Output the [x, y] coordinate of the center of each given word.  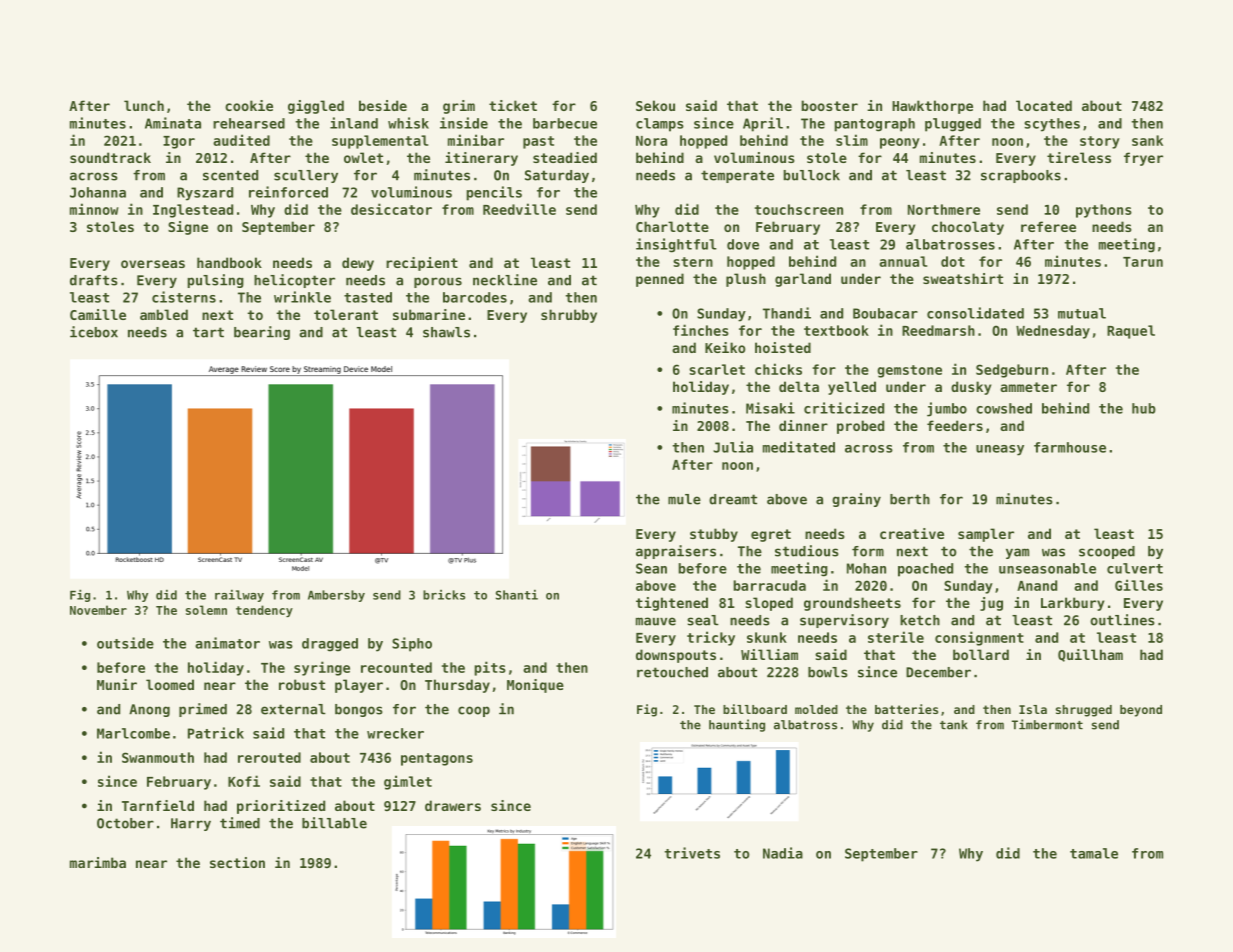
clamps [660, 125]
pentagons [437, 759]
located [1044, 105]
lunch [144, 105]
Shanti [517, 595]
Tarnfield [158, 805]
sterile [896, 637]
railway [239, 596]
